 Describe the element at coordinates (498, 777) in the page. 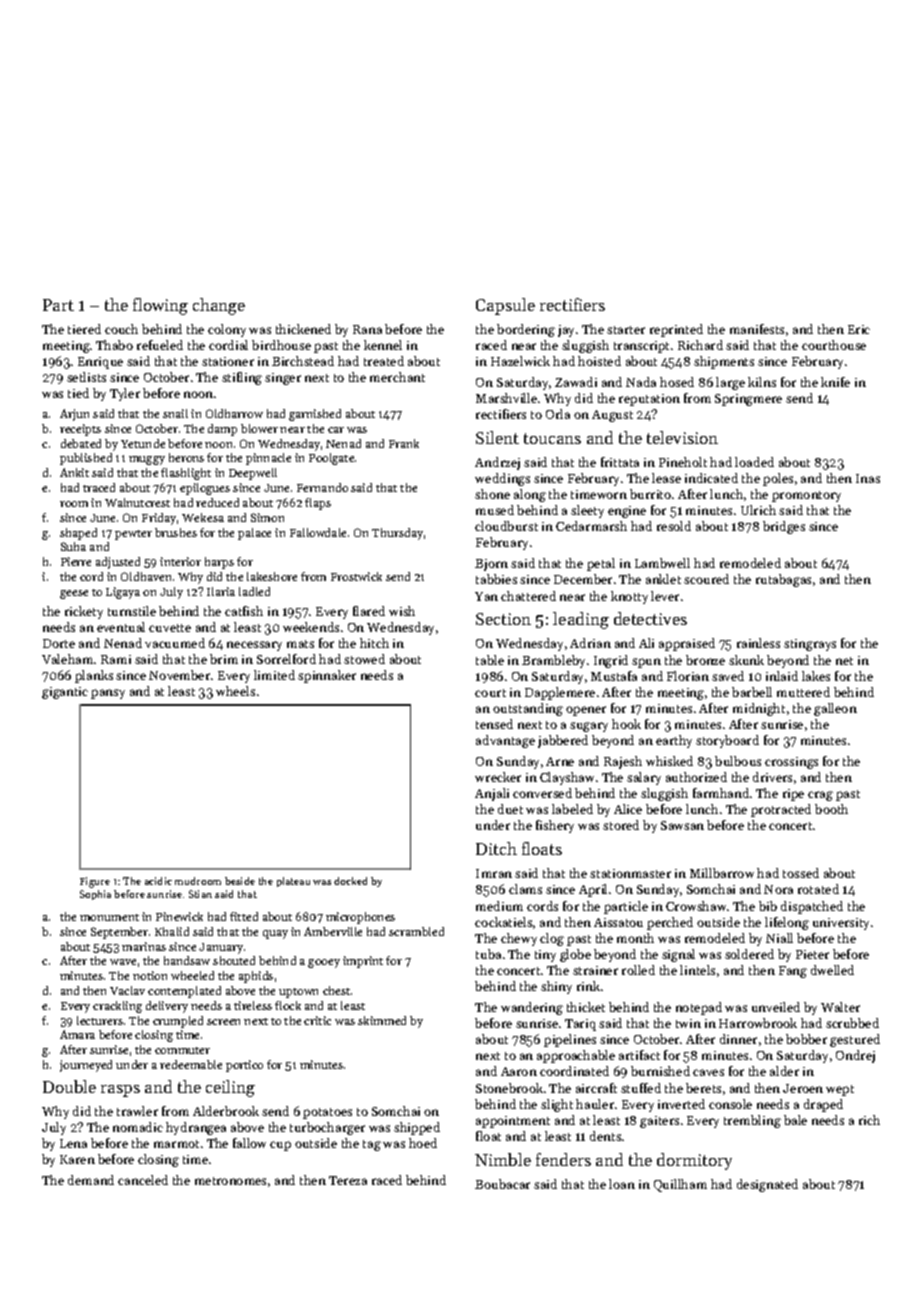

I see `wrecker` at that location.
